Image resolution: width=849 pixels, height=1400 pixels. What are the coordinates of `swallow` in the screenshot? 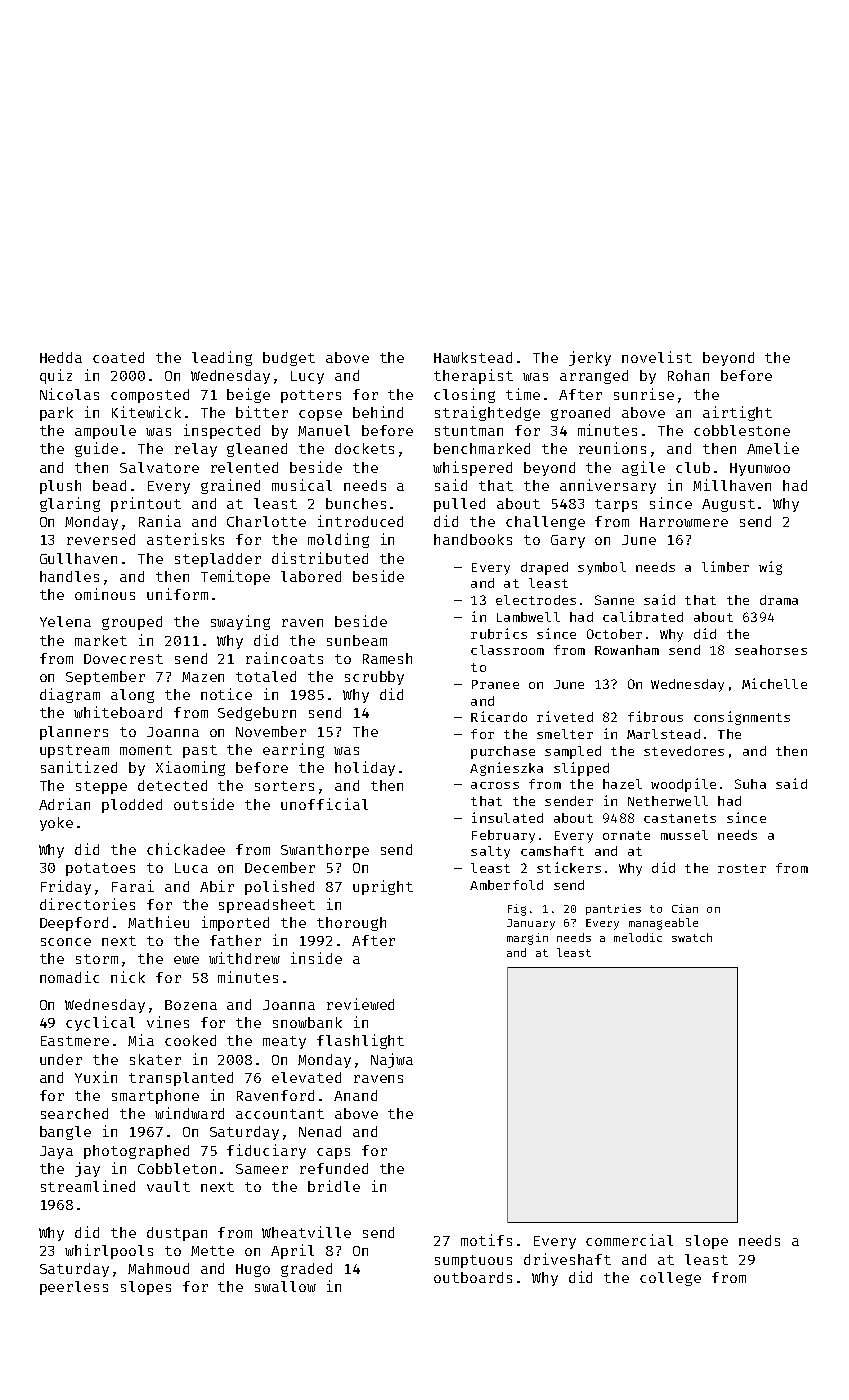 It's located at (285, 1286).
